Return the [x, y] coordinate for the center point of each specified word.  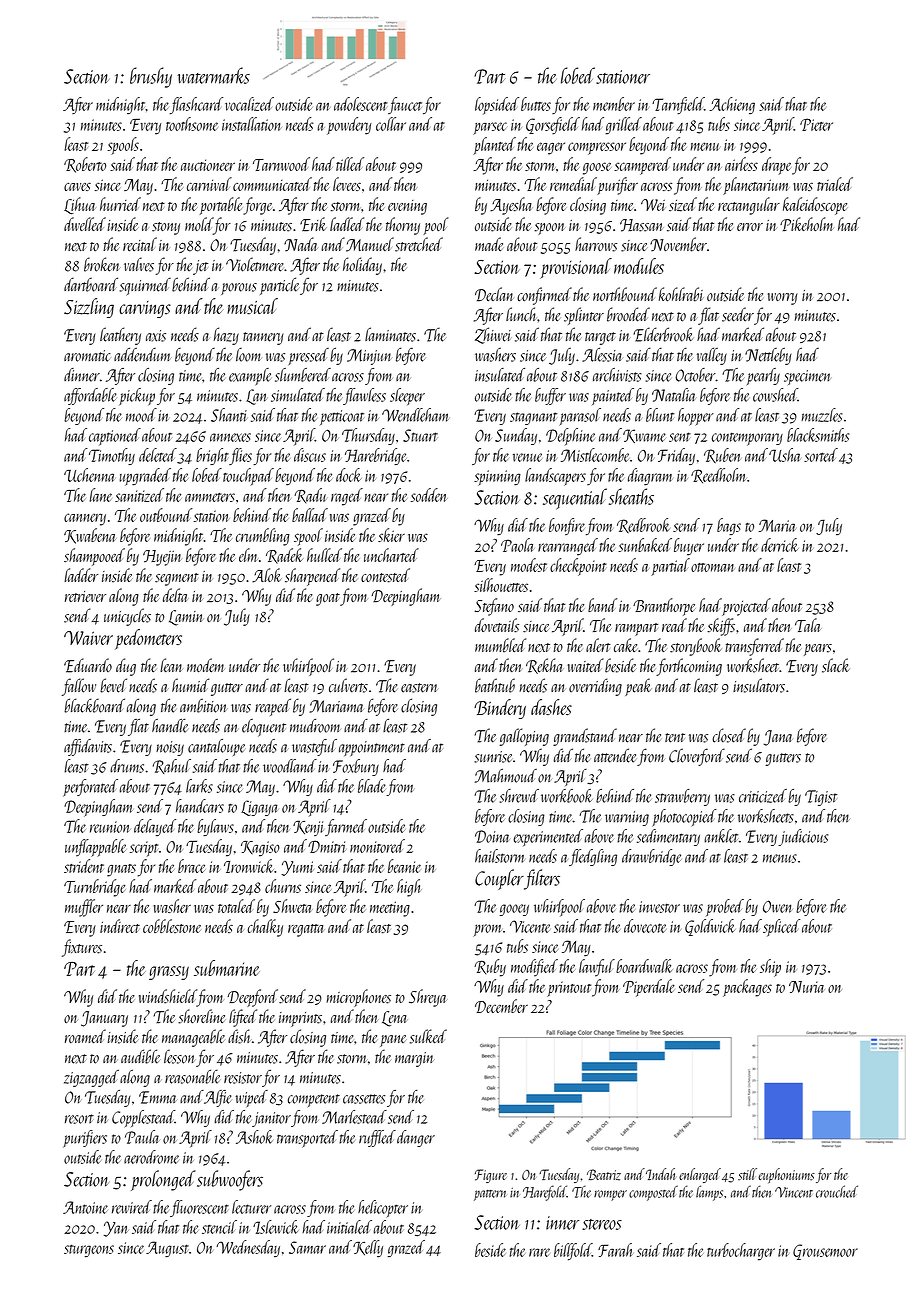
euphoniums [786, 1175]
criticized [763, 796]
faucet [405, 105]
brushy [151, 77]
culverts [348, 685]
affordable [90, 396]
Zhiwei [493, 335]
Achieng [732, 105]
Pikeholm [807, 224]
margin [414, 1059]
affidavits [88, 747]
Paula [142, 1137]
